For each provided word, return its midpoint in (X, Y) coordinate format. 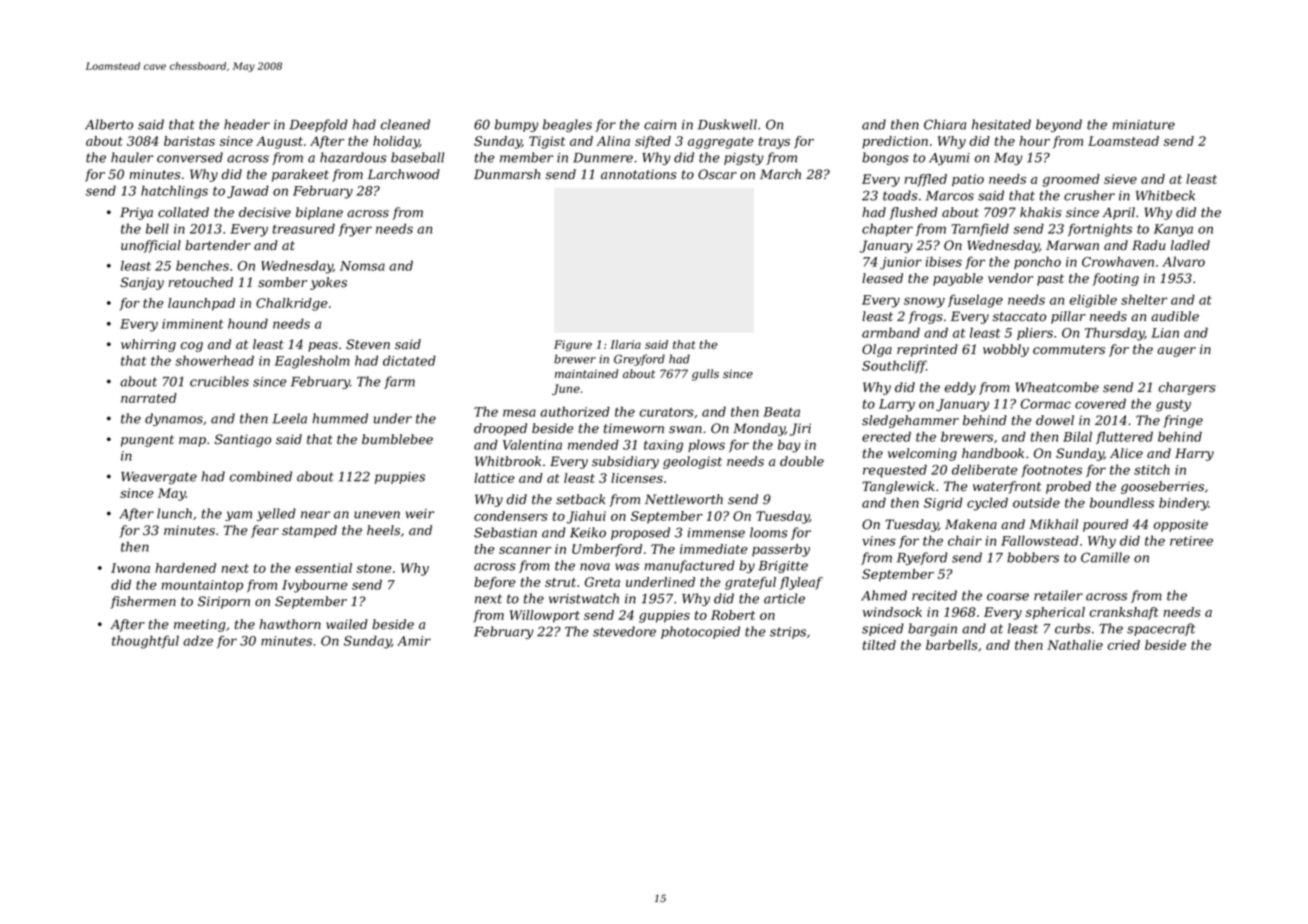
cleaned (405, 124)
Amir (414, 641)
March (780, 174)
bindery (1183, 504)
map (192, 442)
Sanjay (142, 283)
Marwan (1072, 245)
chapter (887, 229)
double (802, 461)
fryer (355, 230)
